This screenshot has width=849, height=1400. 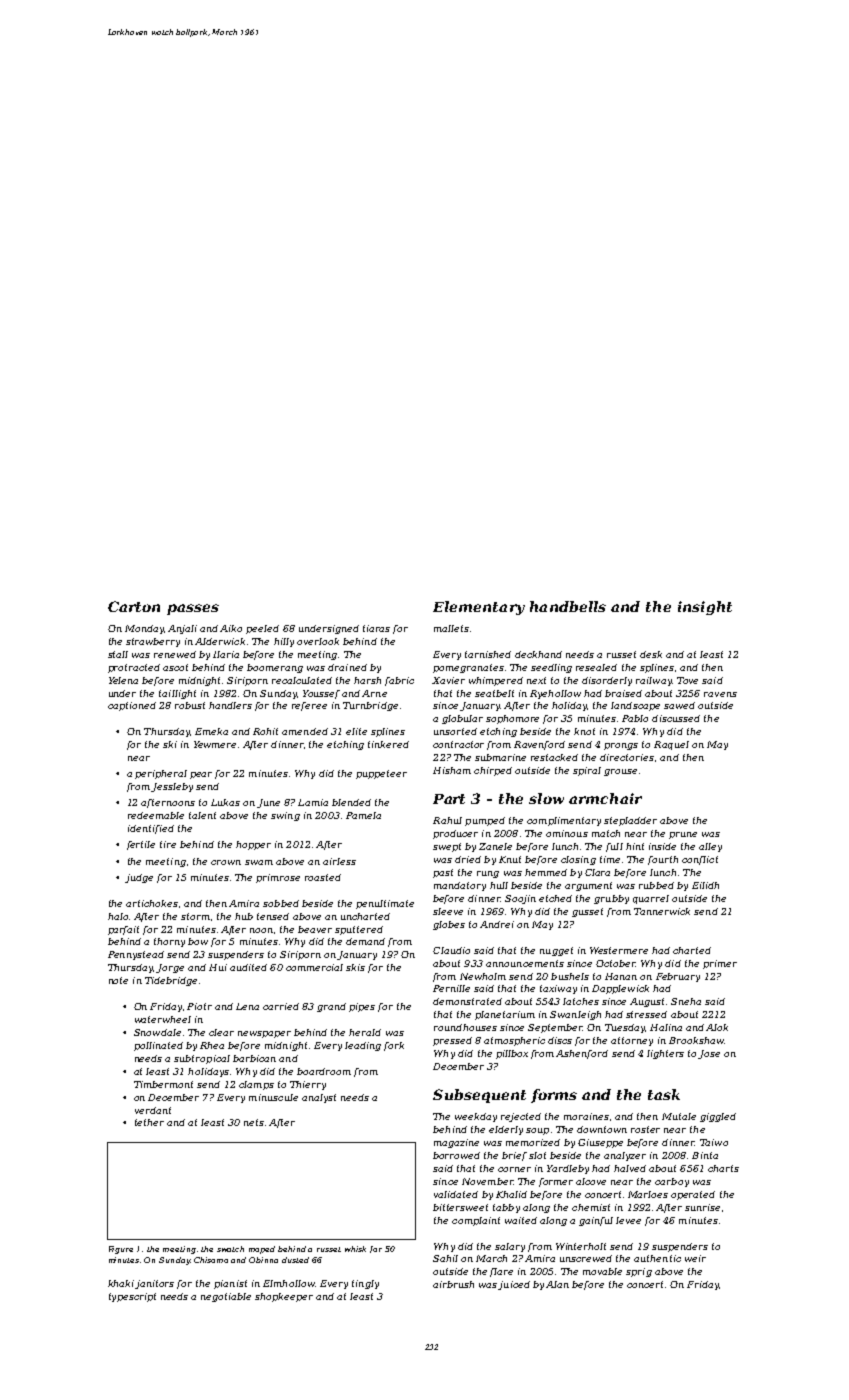 What do you see at coordinates (451, 950) in the screenshot?
I see `Claudio` at bounding box center [451, 950].
